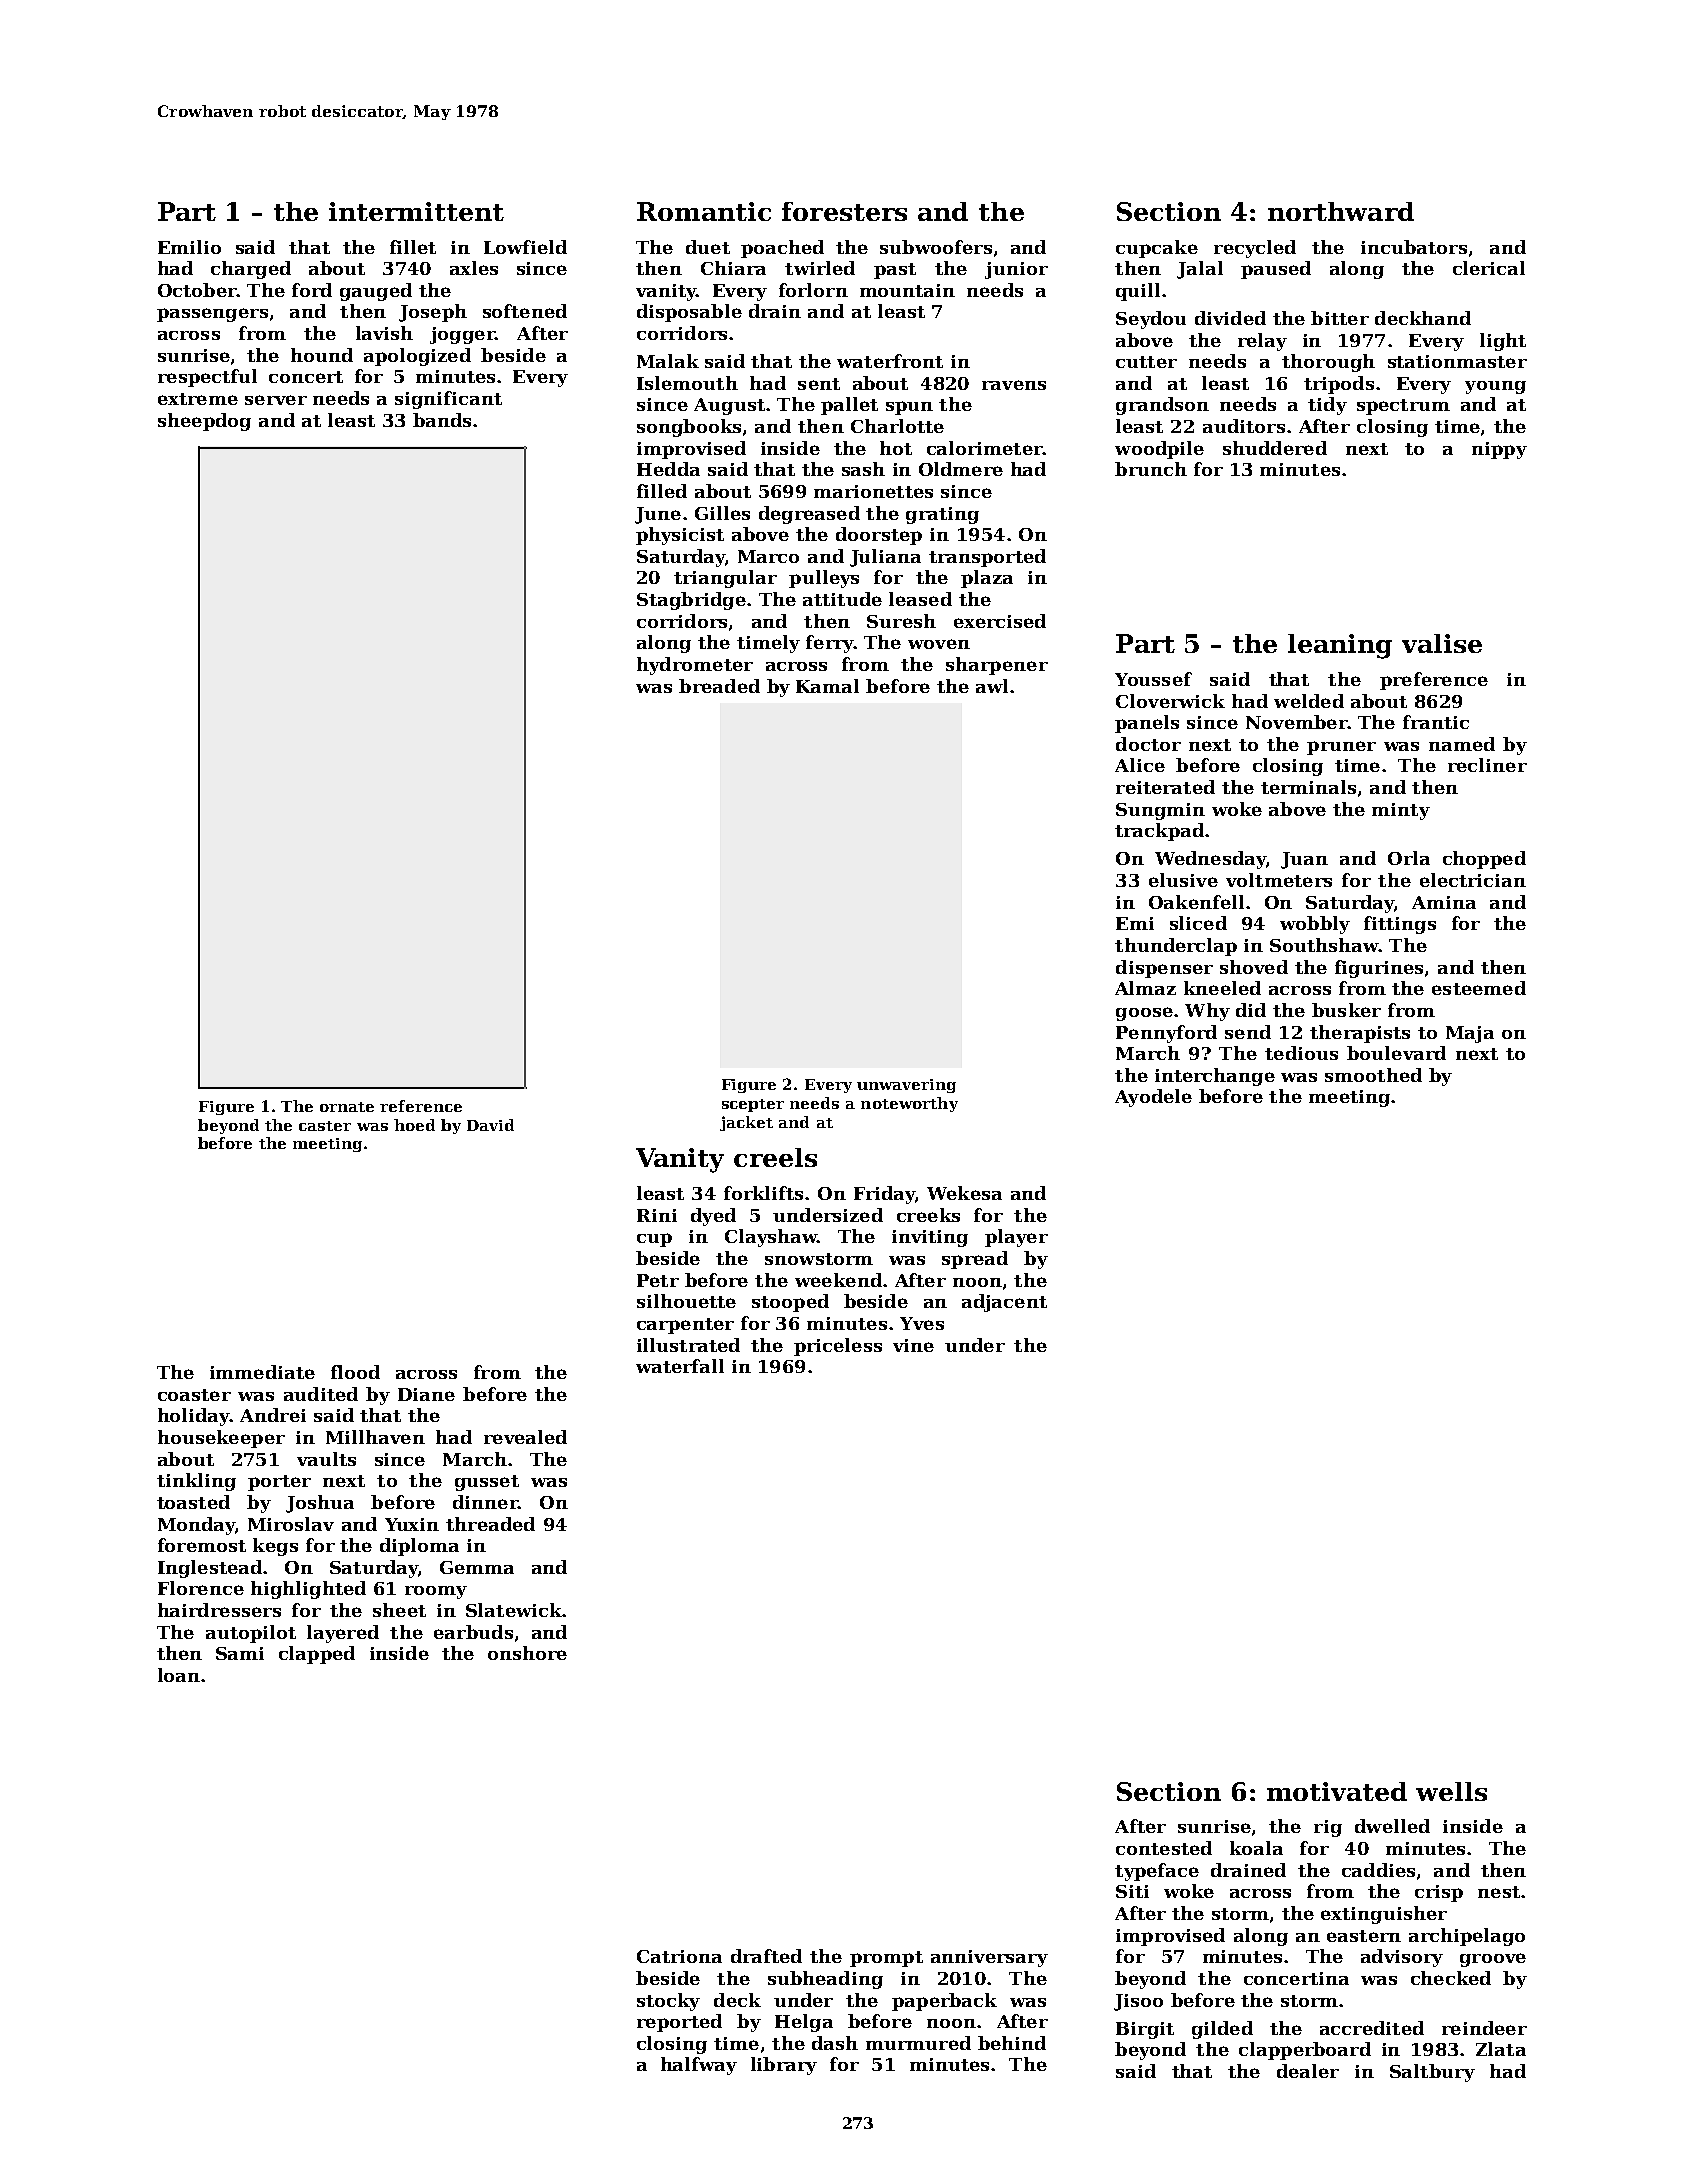 The width and height of the screenshot is (1683, 2178). What do you see at coordinates (913, 1345) in the screenshot?
I see `vine` at bounding box center [913, 1345].
